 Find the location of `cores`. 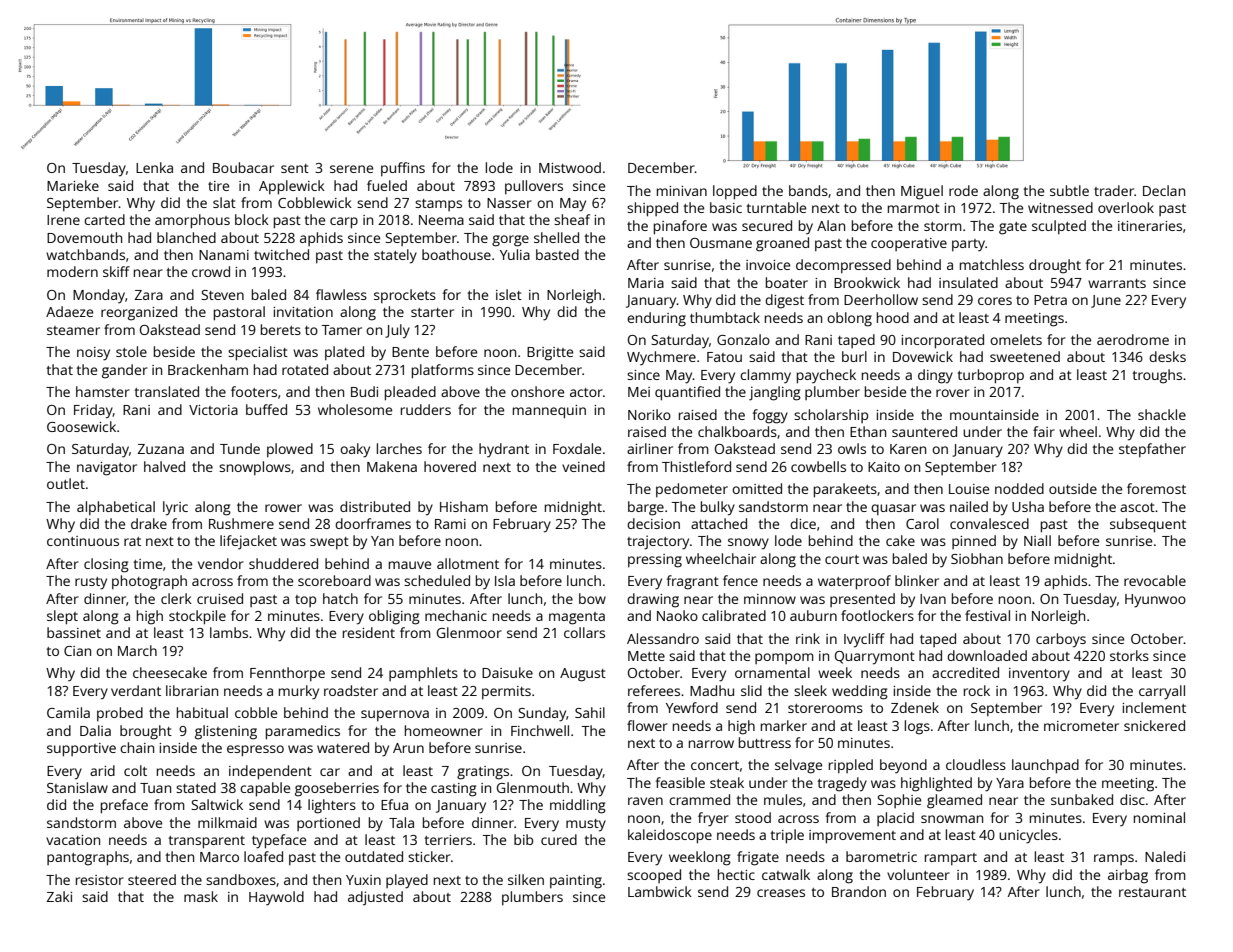

cores is located at coordinates (995, 301).
